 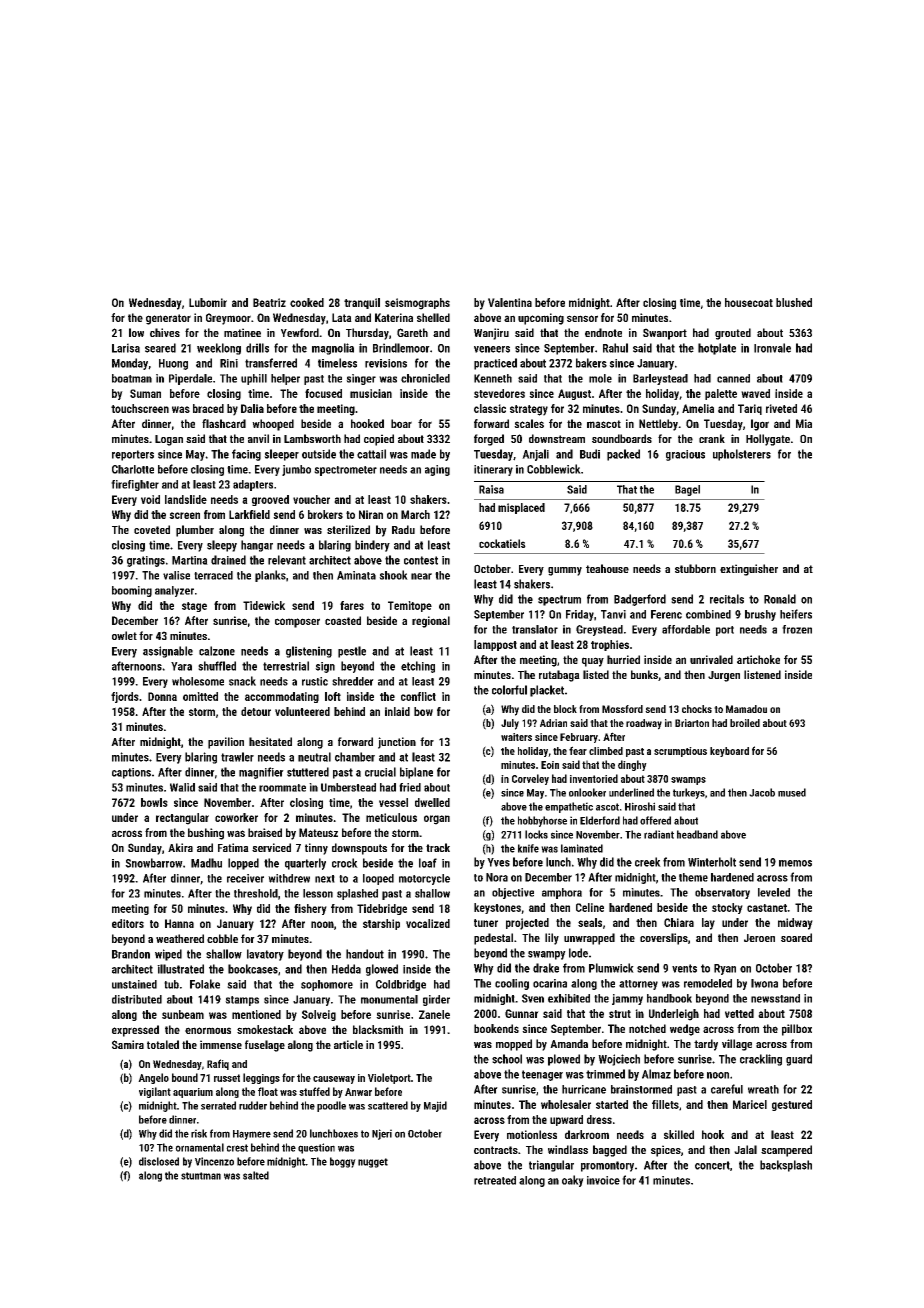 What do you see at coordinates (137, 999) in the page?
I see `distributed` at bounding box center [137, 999].
